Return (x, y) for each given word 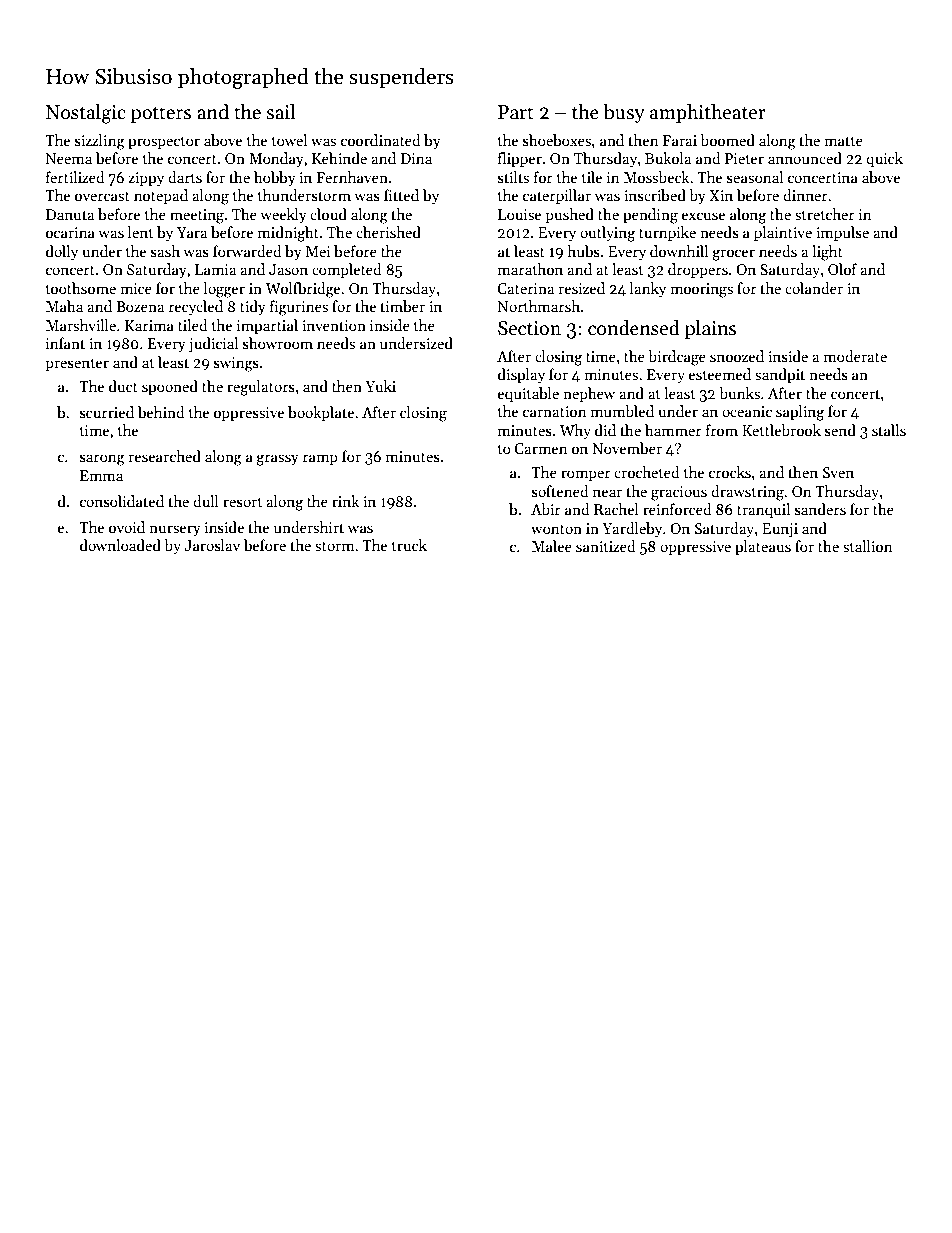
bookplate (321, 413)
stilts (513, 177)
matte (843, 141)
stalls (889, 430)
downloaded (120, 545)
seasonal (755, 177)
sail (281, 112)
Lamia (215, 269)
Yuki (380, 386)
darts (185, 177)
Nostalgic (86, 114)
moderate (855, 356)
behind (161, 412)
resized (582, 288)
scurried (107, 412)
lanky (648, 289)
